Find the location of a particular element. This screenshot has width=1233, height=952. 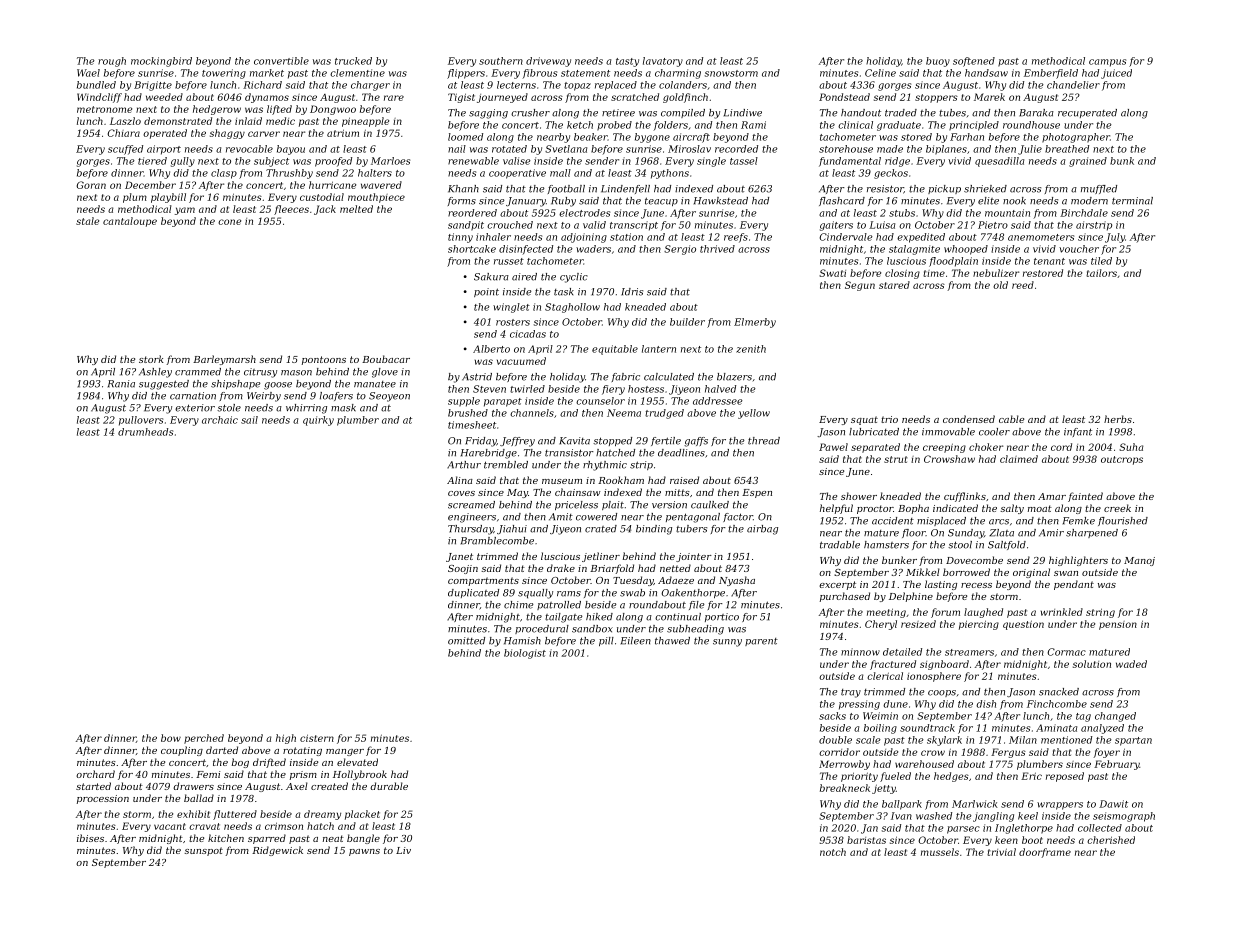

laughed is located at coordinates (983, 613).
